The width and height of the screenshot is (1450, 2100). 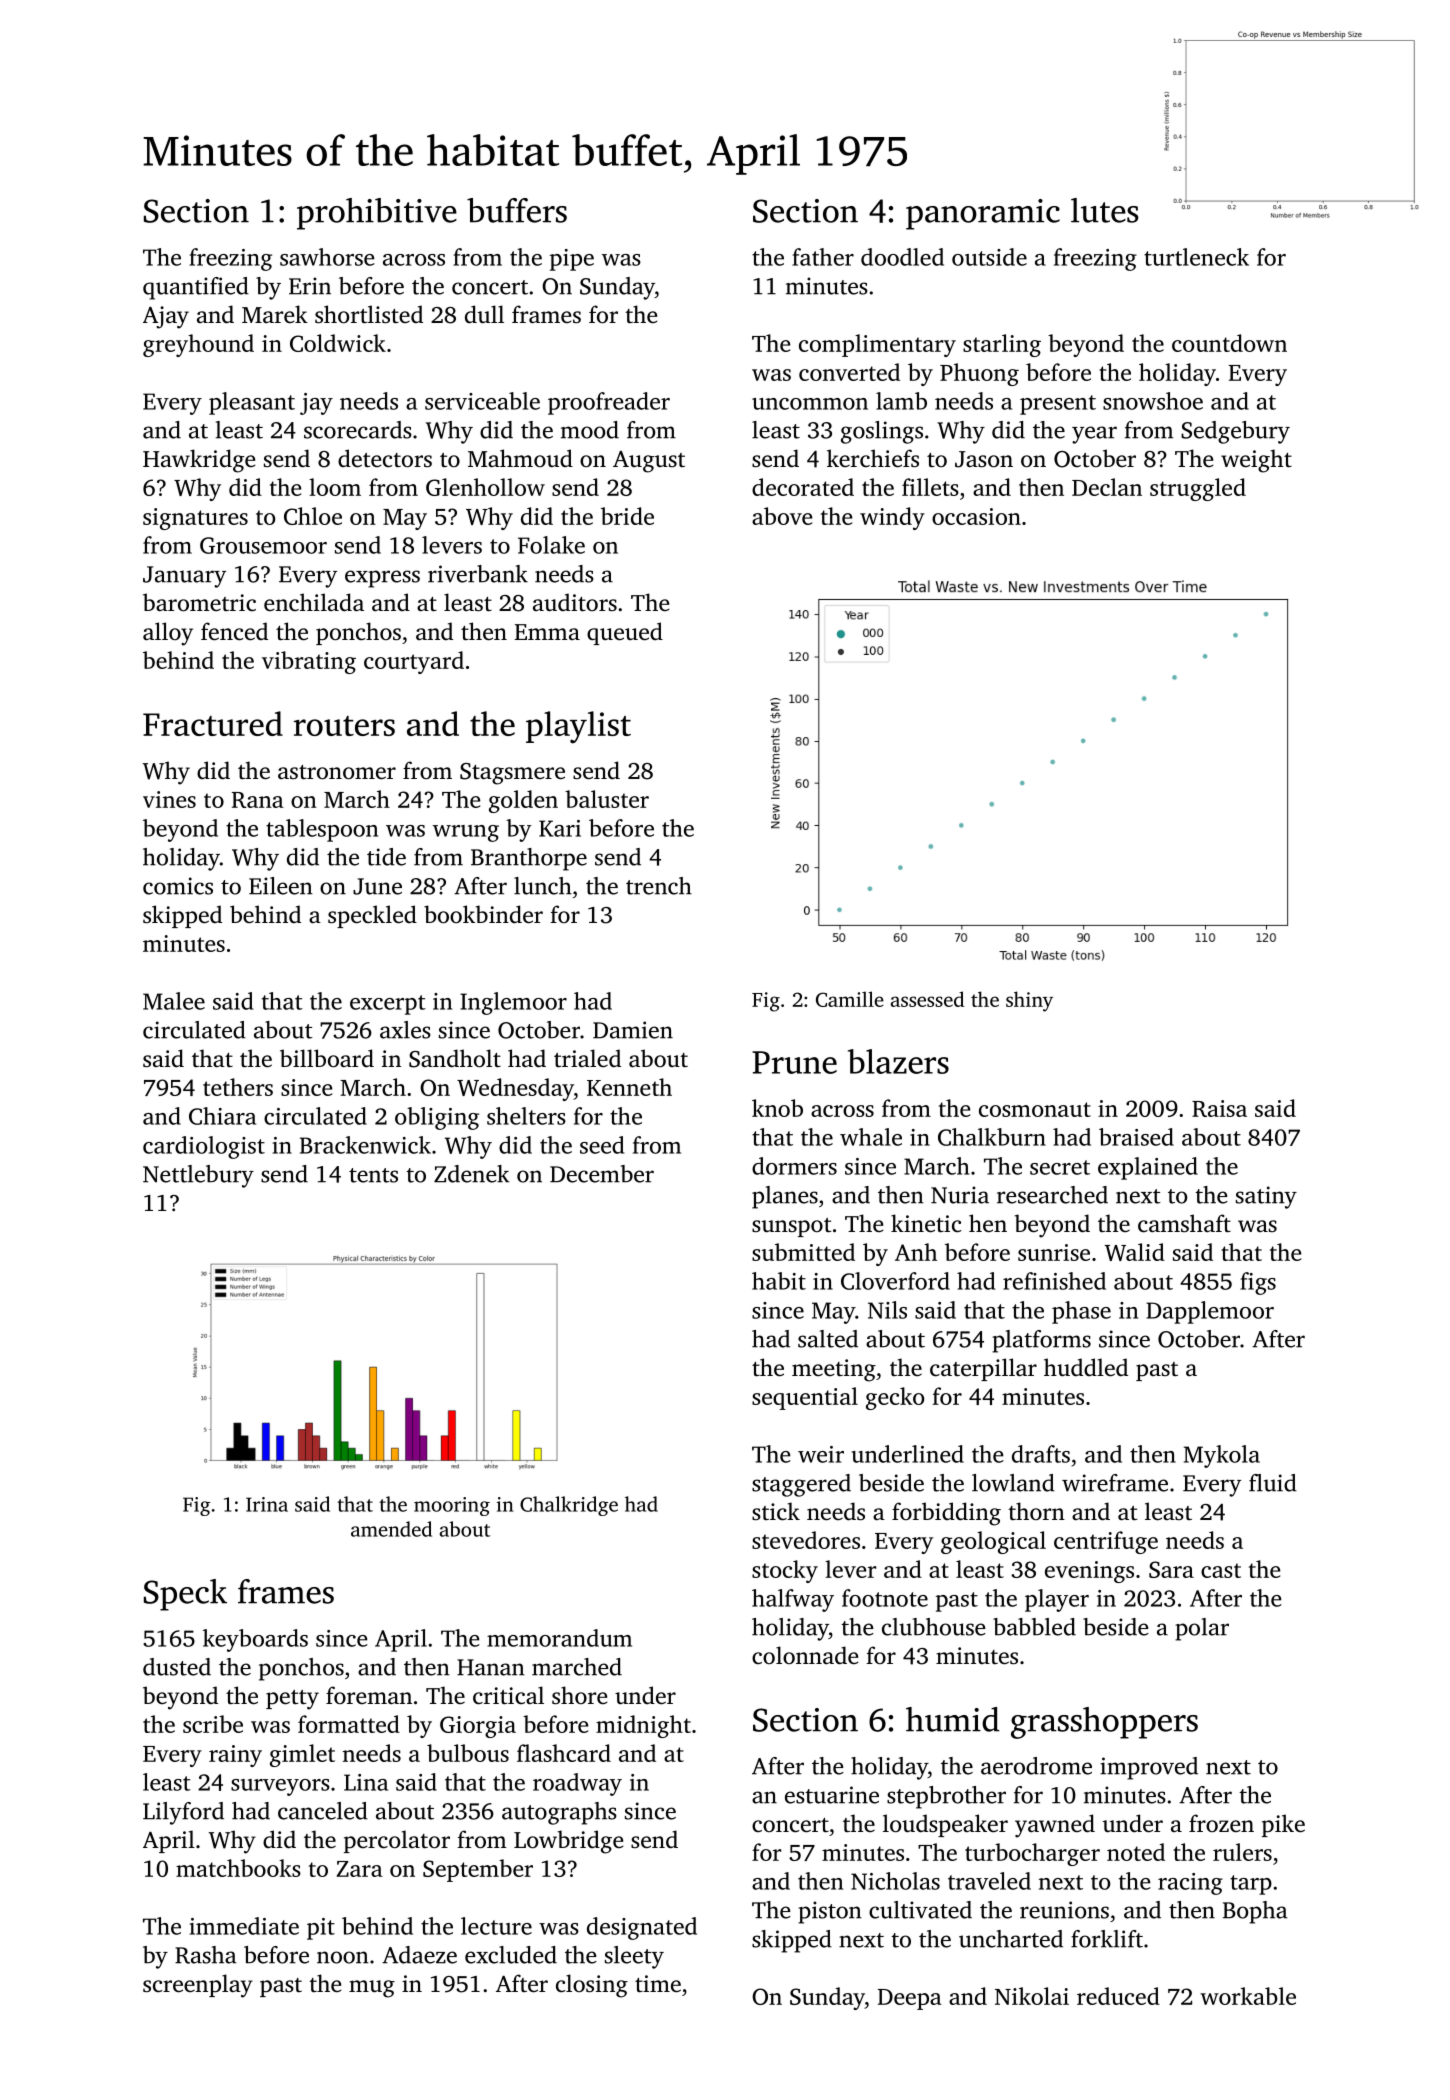 What do you see at coordinates (1105, 210) in the screenshot?
I see `lutes` at bounding box center [1105, 210].
